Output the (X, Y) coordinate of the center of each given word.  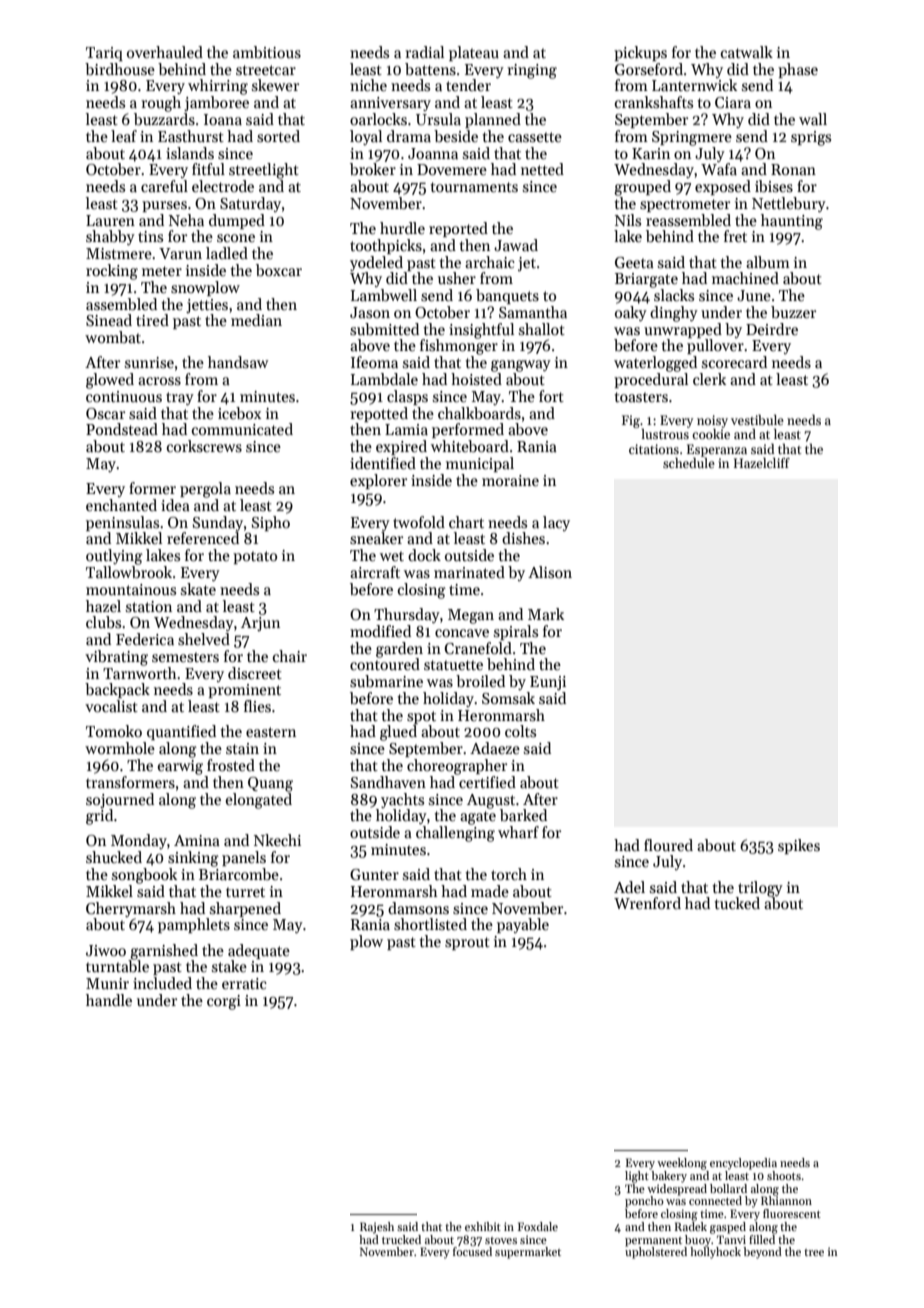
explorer (378, 481)
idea (175, 505)
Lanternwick (694, 85)
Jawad (516, 245)
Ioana (223, 119)
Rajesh (377, 1228)
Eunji (548, 683)
